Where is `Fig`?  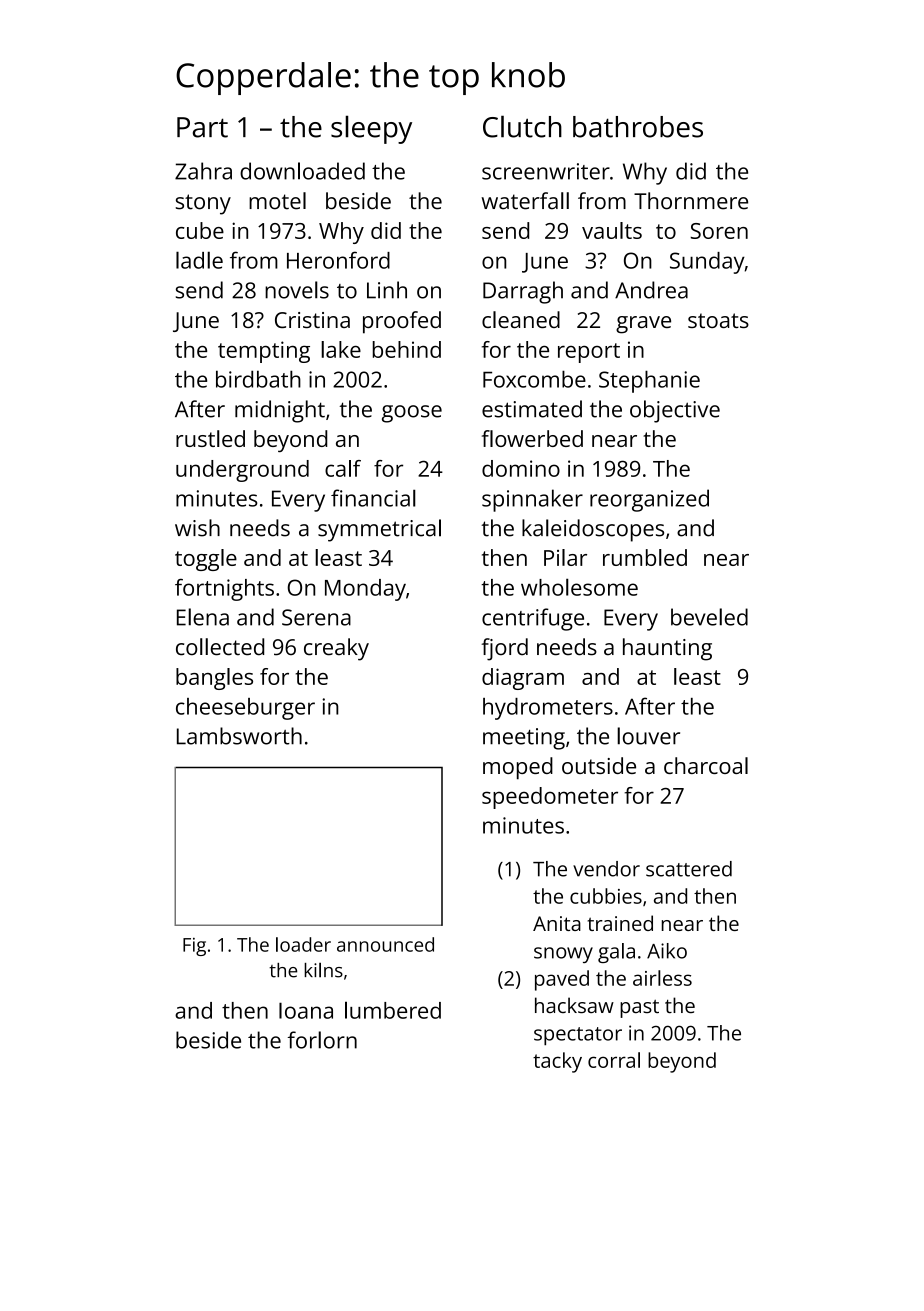
Fig is located at coordinates (194, 947).
